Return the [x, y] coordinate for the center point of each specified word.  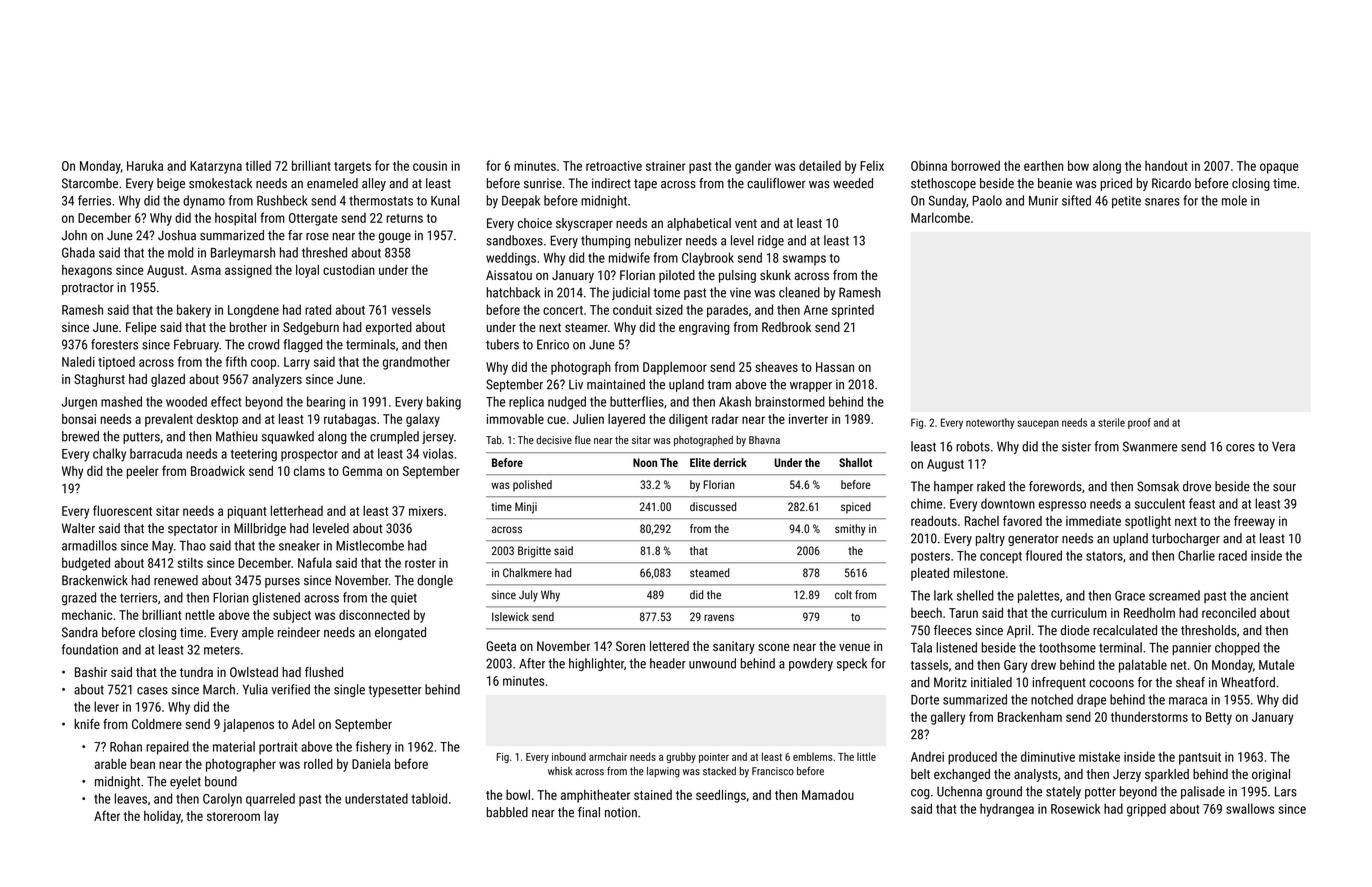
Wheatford [1248, 682]
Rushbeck [282, 200]
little [866, 756]
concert [563, 310]
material [234, 746]
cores [1240, 448]
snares [1162, 202]
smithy [850, 530]
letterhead [297, 510]
